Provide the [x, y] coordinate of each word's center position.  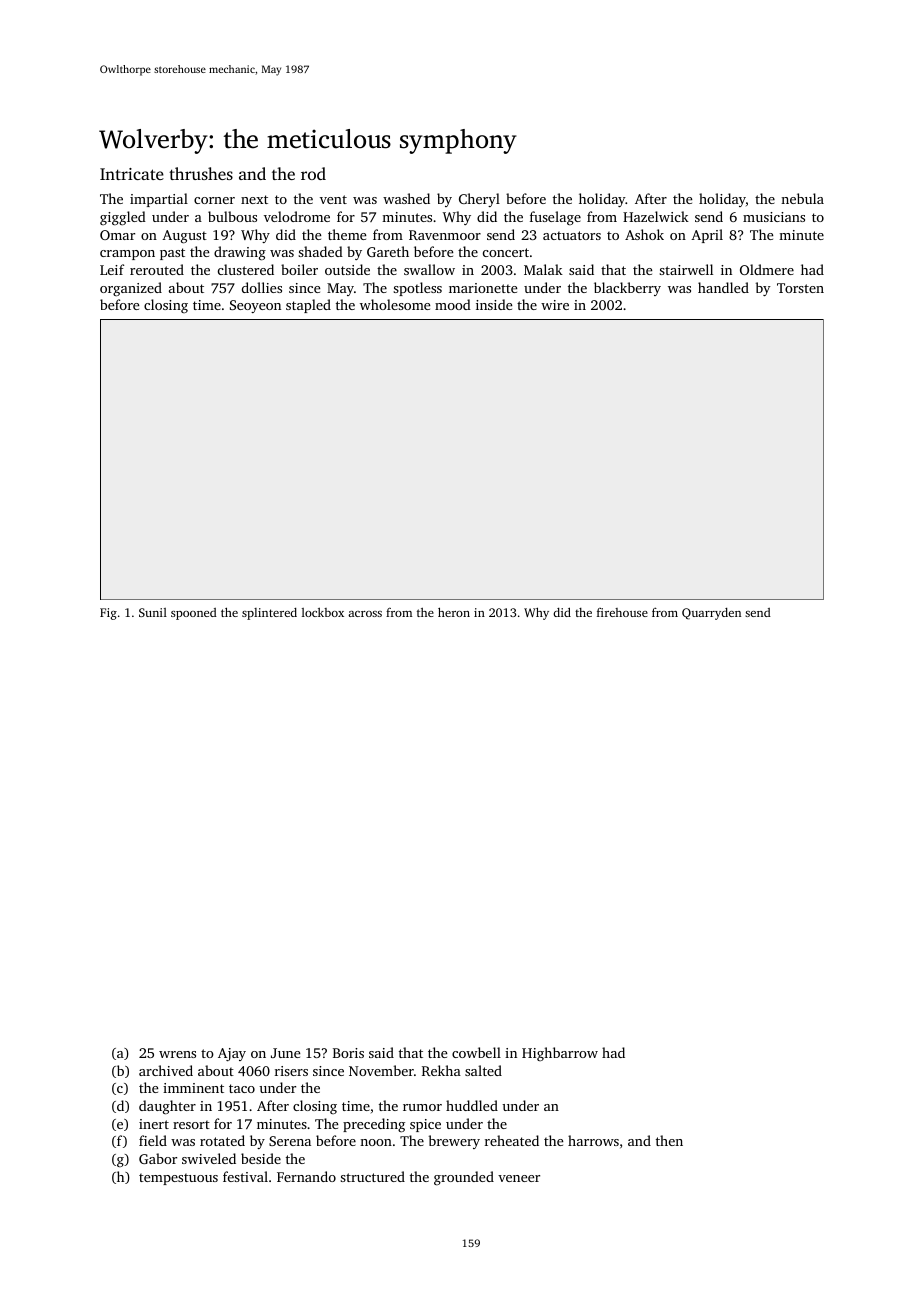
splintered [269, 614]
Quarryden [711, 614]
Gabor [158, 1158]
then [669, 1140]
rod [313, 173]
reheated [512, 1140]
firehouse [622, 612]
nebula [802, 198]
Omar [117, 235]
